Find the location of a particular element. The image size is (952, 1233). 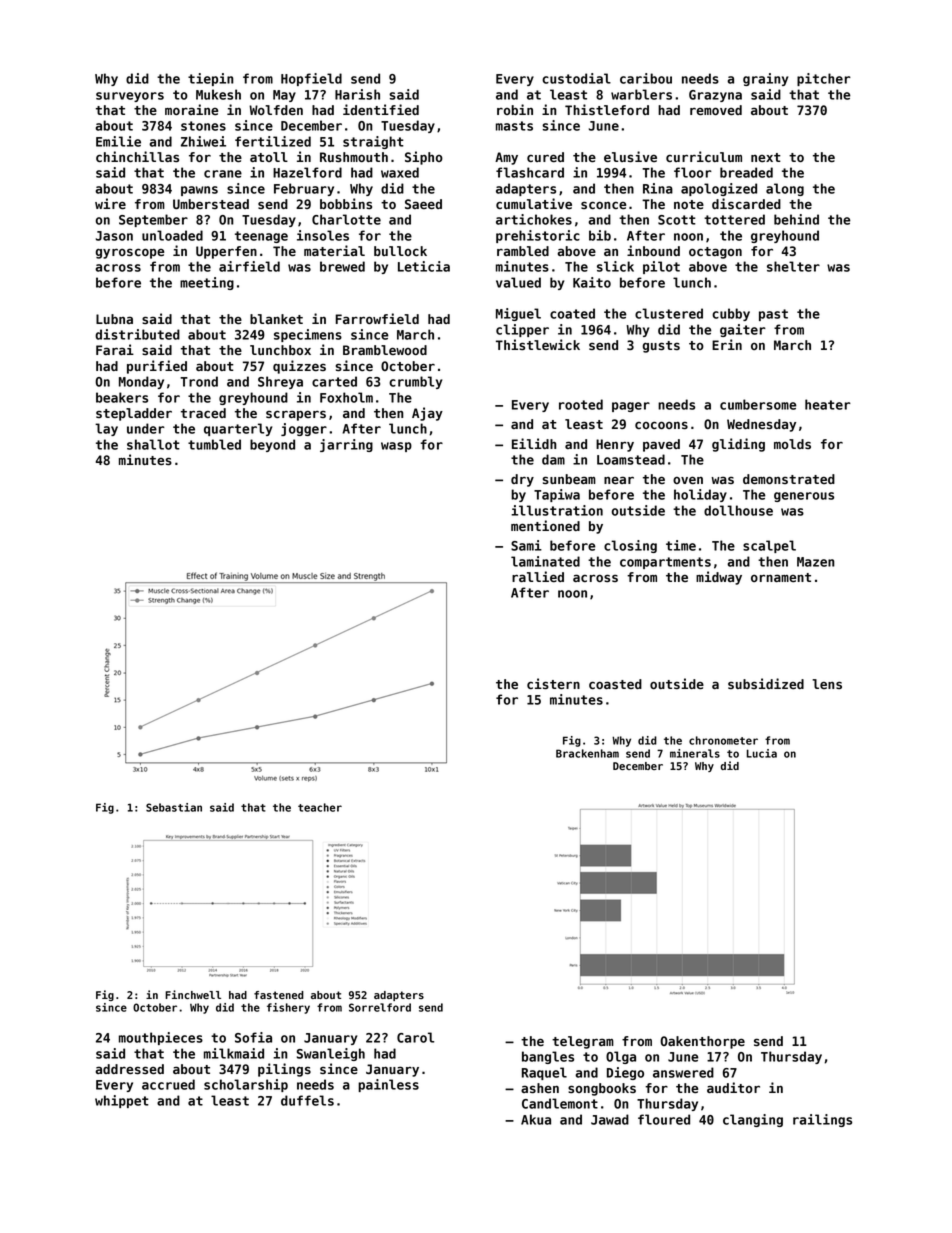

past is located at coordinates (773, 315).
